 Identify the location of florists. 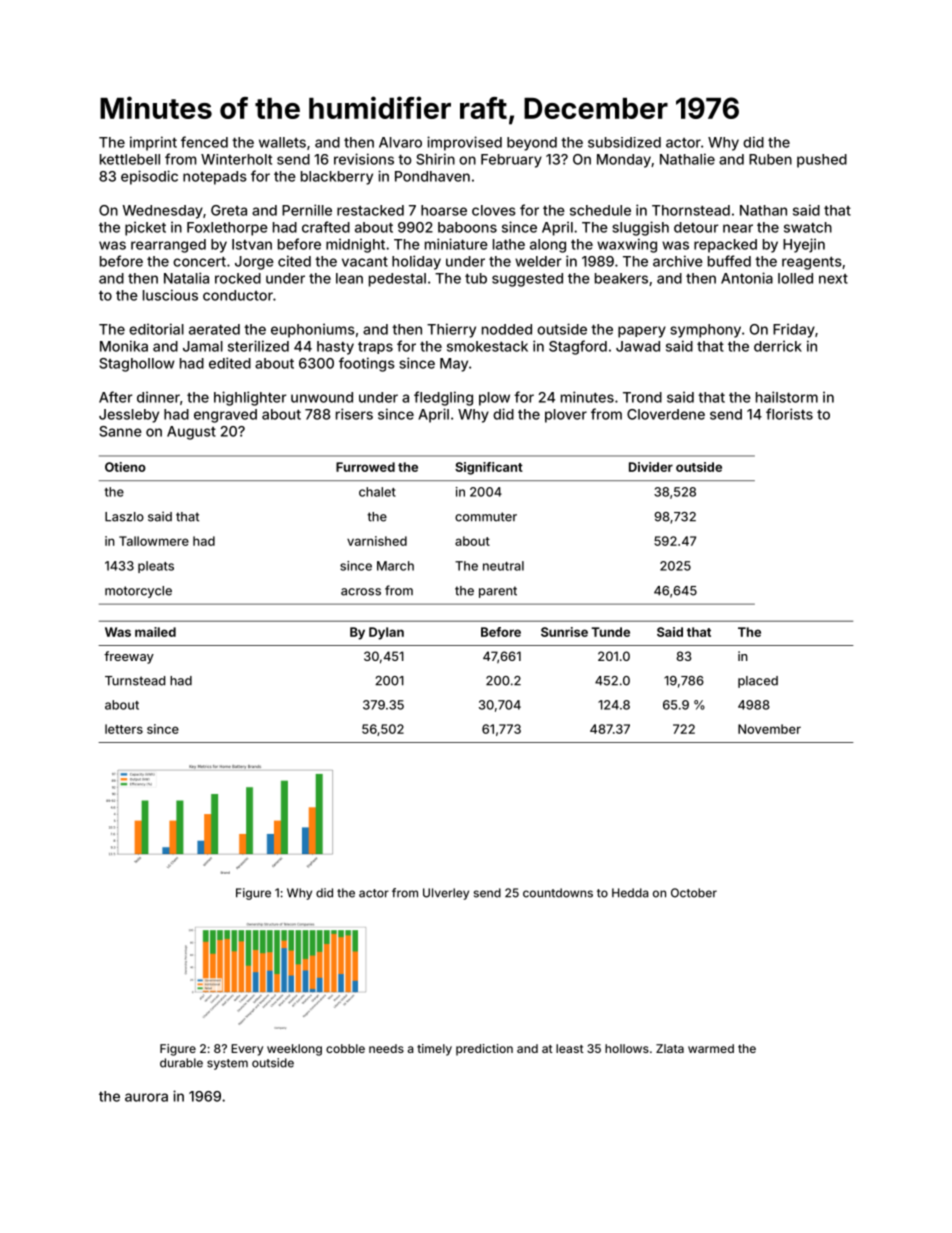
(789, 414).
